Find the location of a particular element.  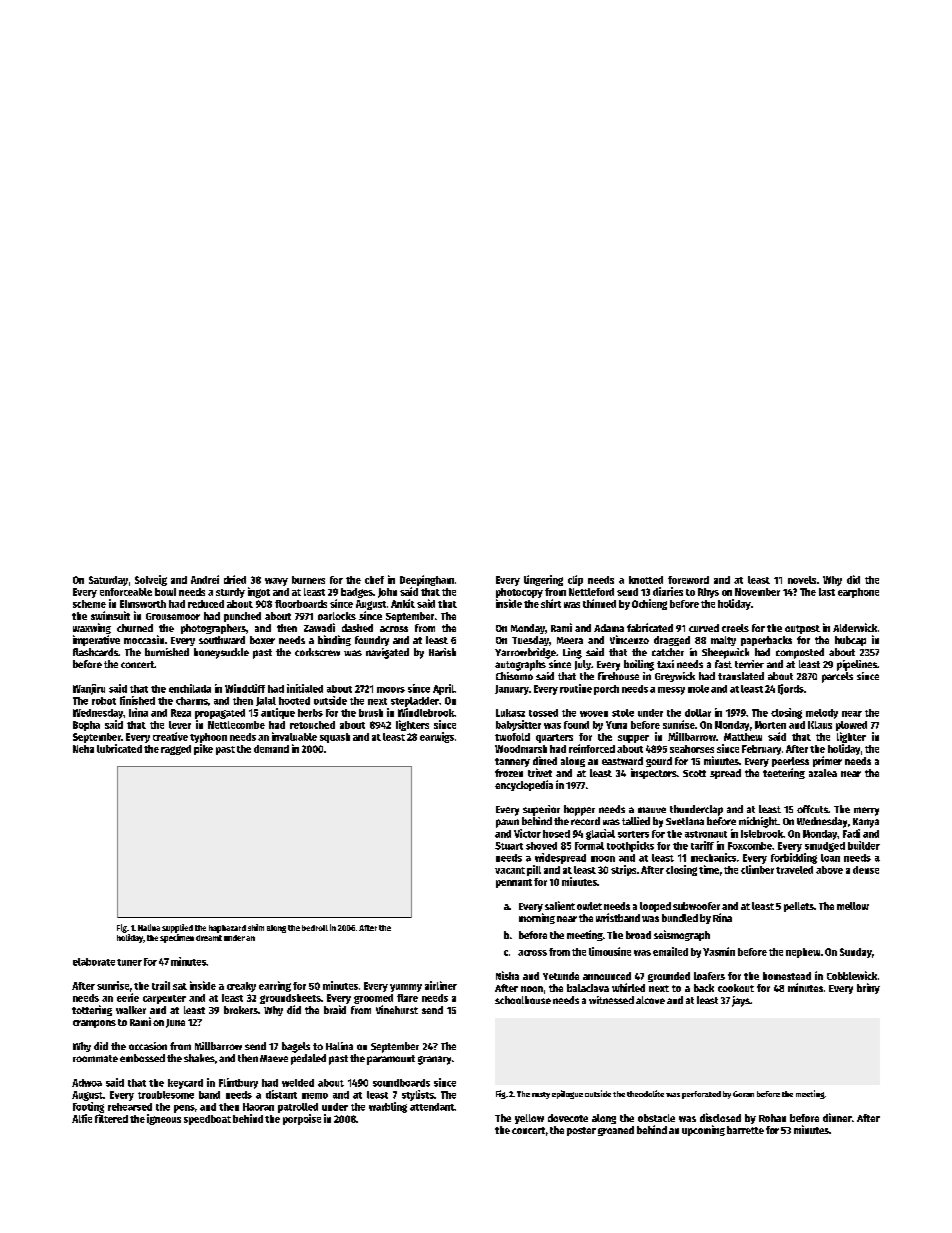

Vinehurst is located at coordinates (397, 1009).
